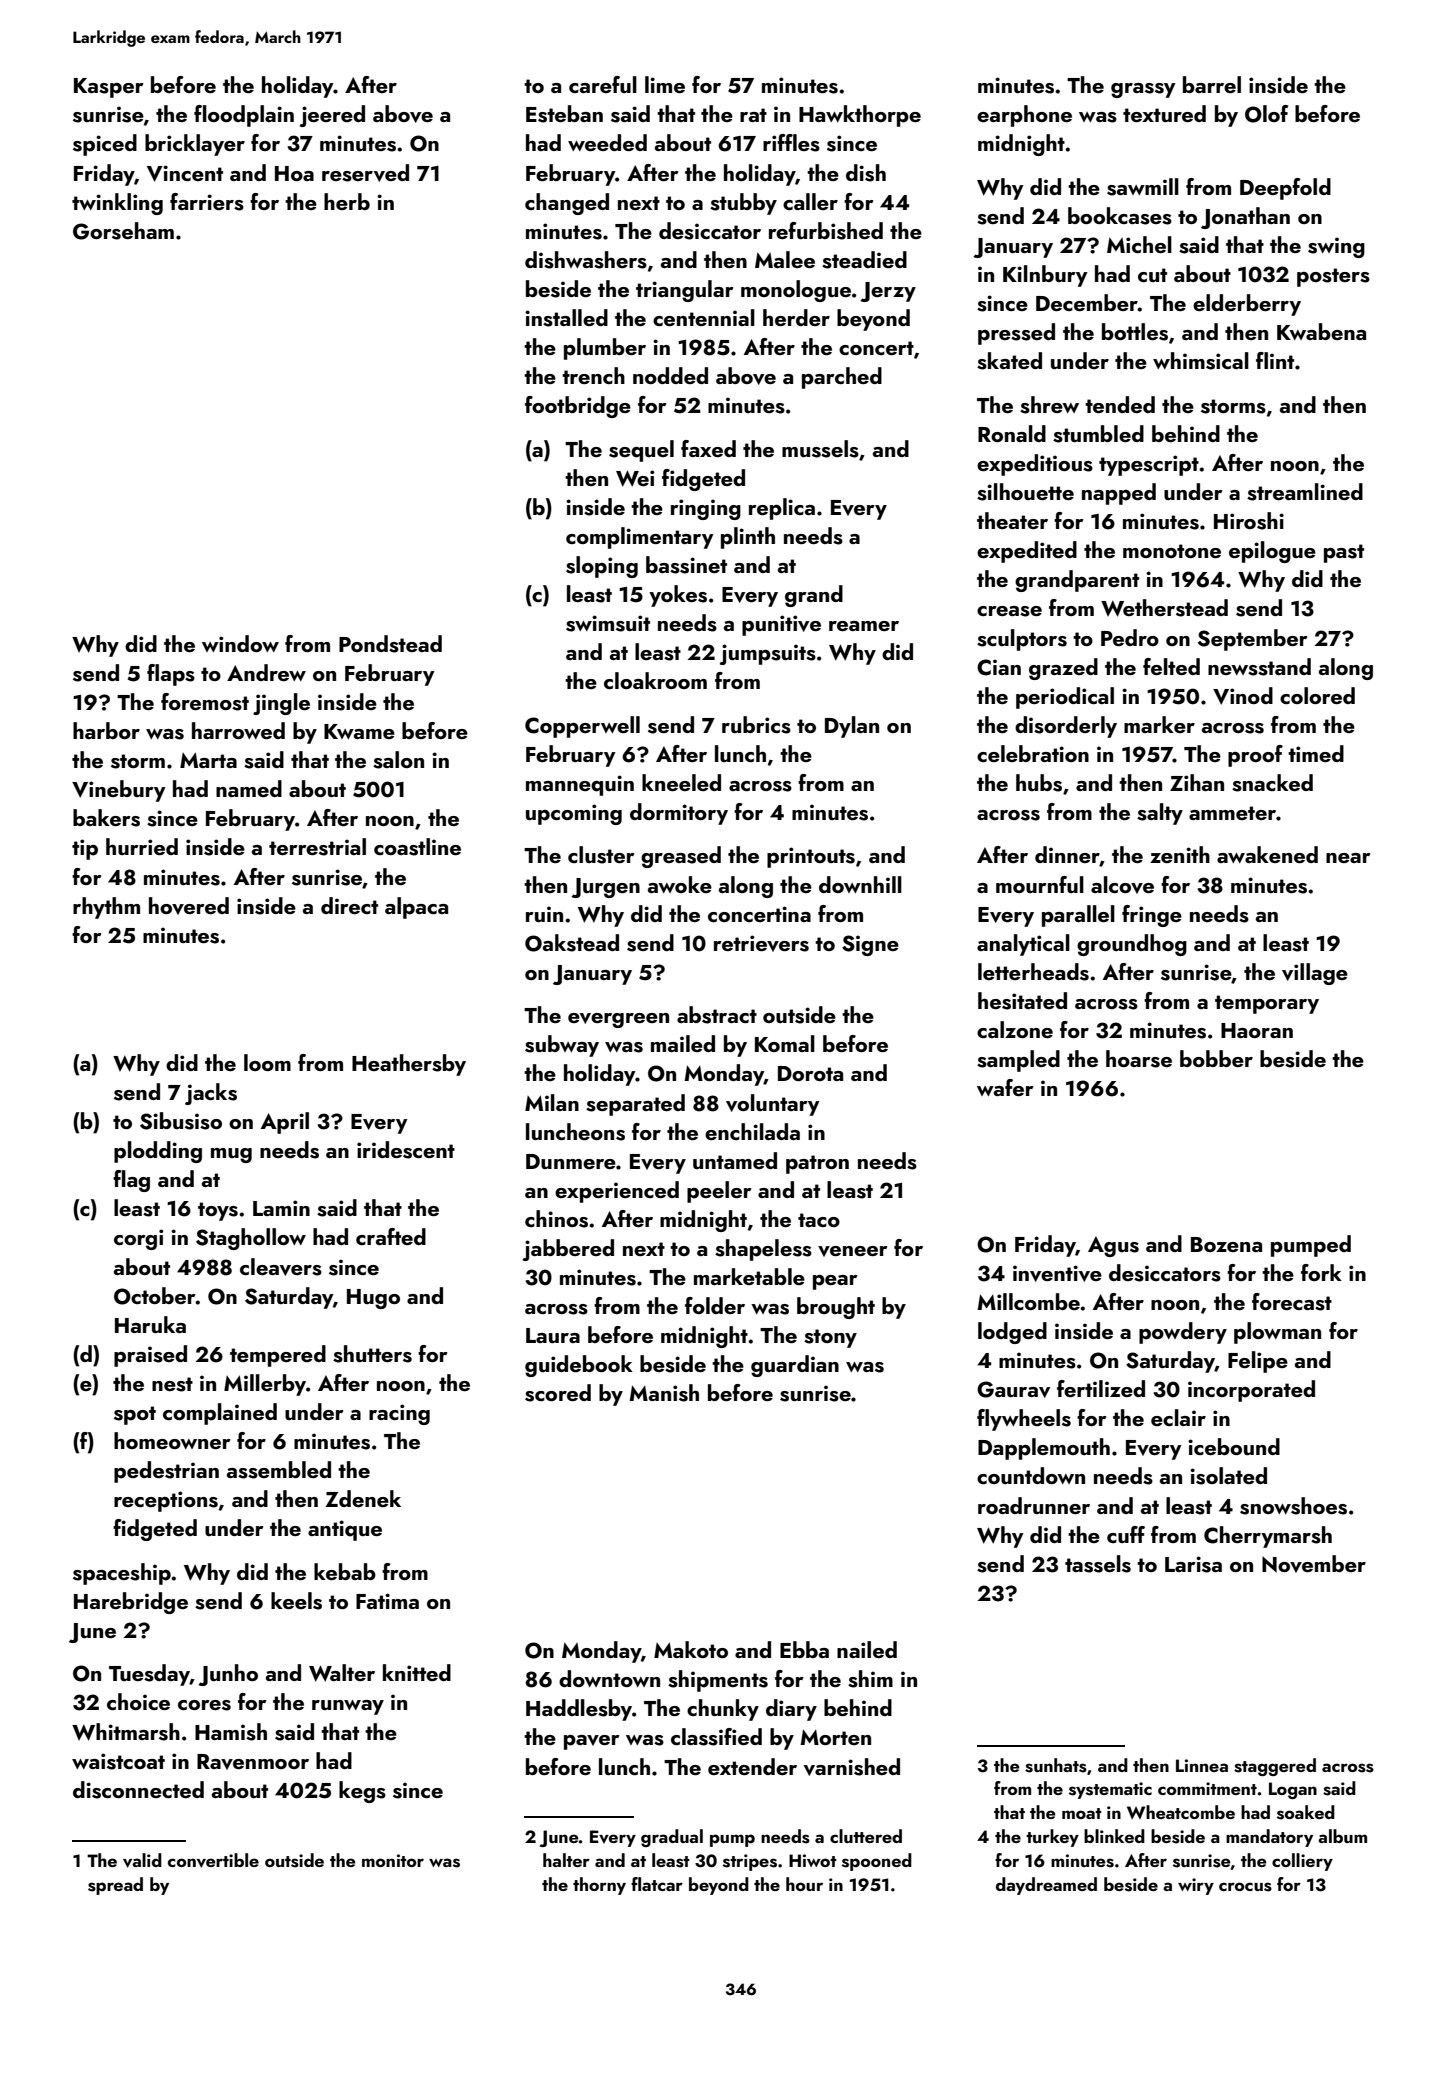 Image resolution: width=1450 pixels, height=2100 pixels. Describe the element at coordinates (393, 1860) in the screenshot. I see `monitor` at that location.
